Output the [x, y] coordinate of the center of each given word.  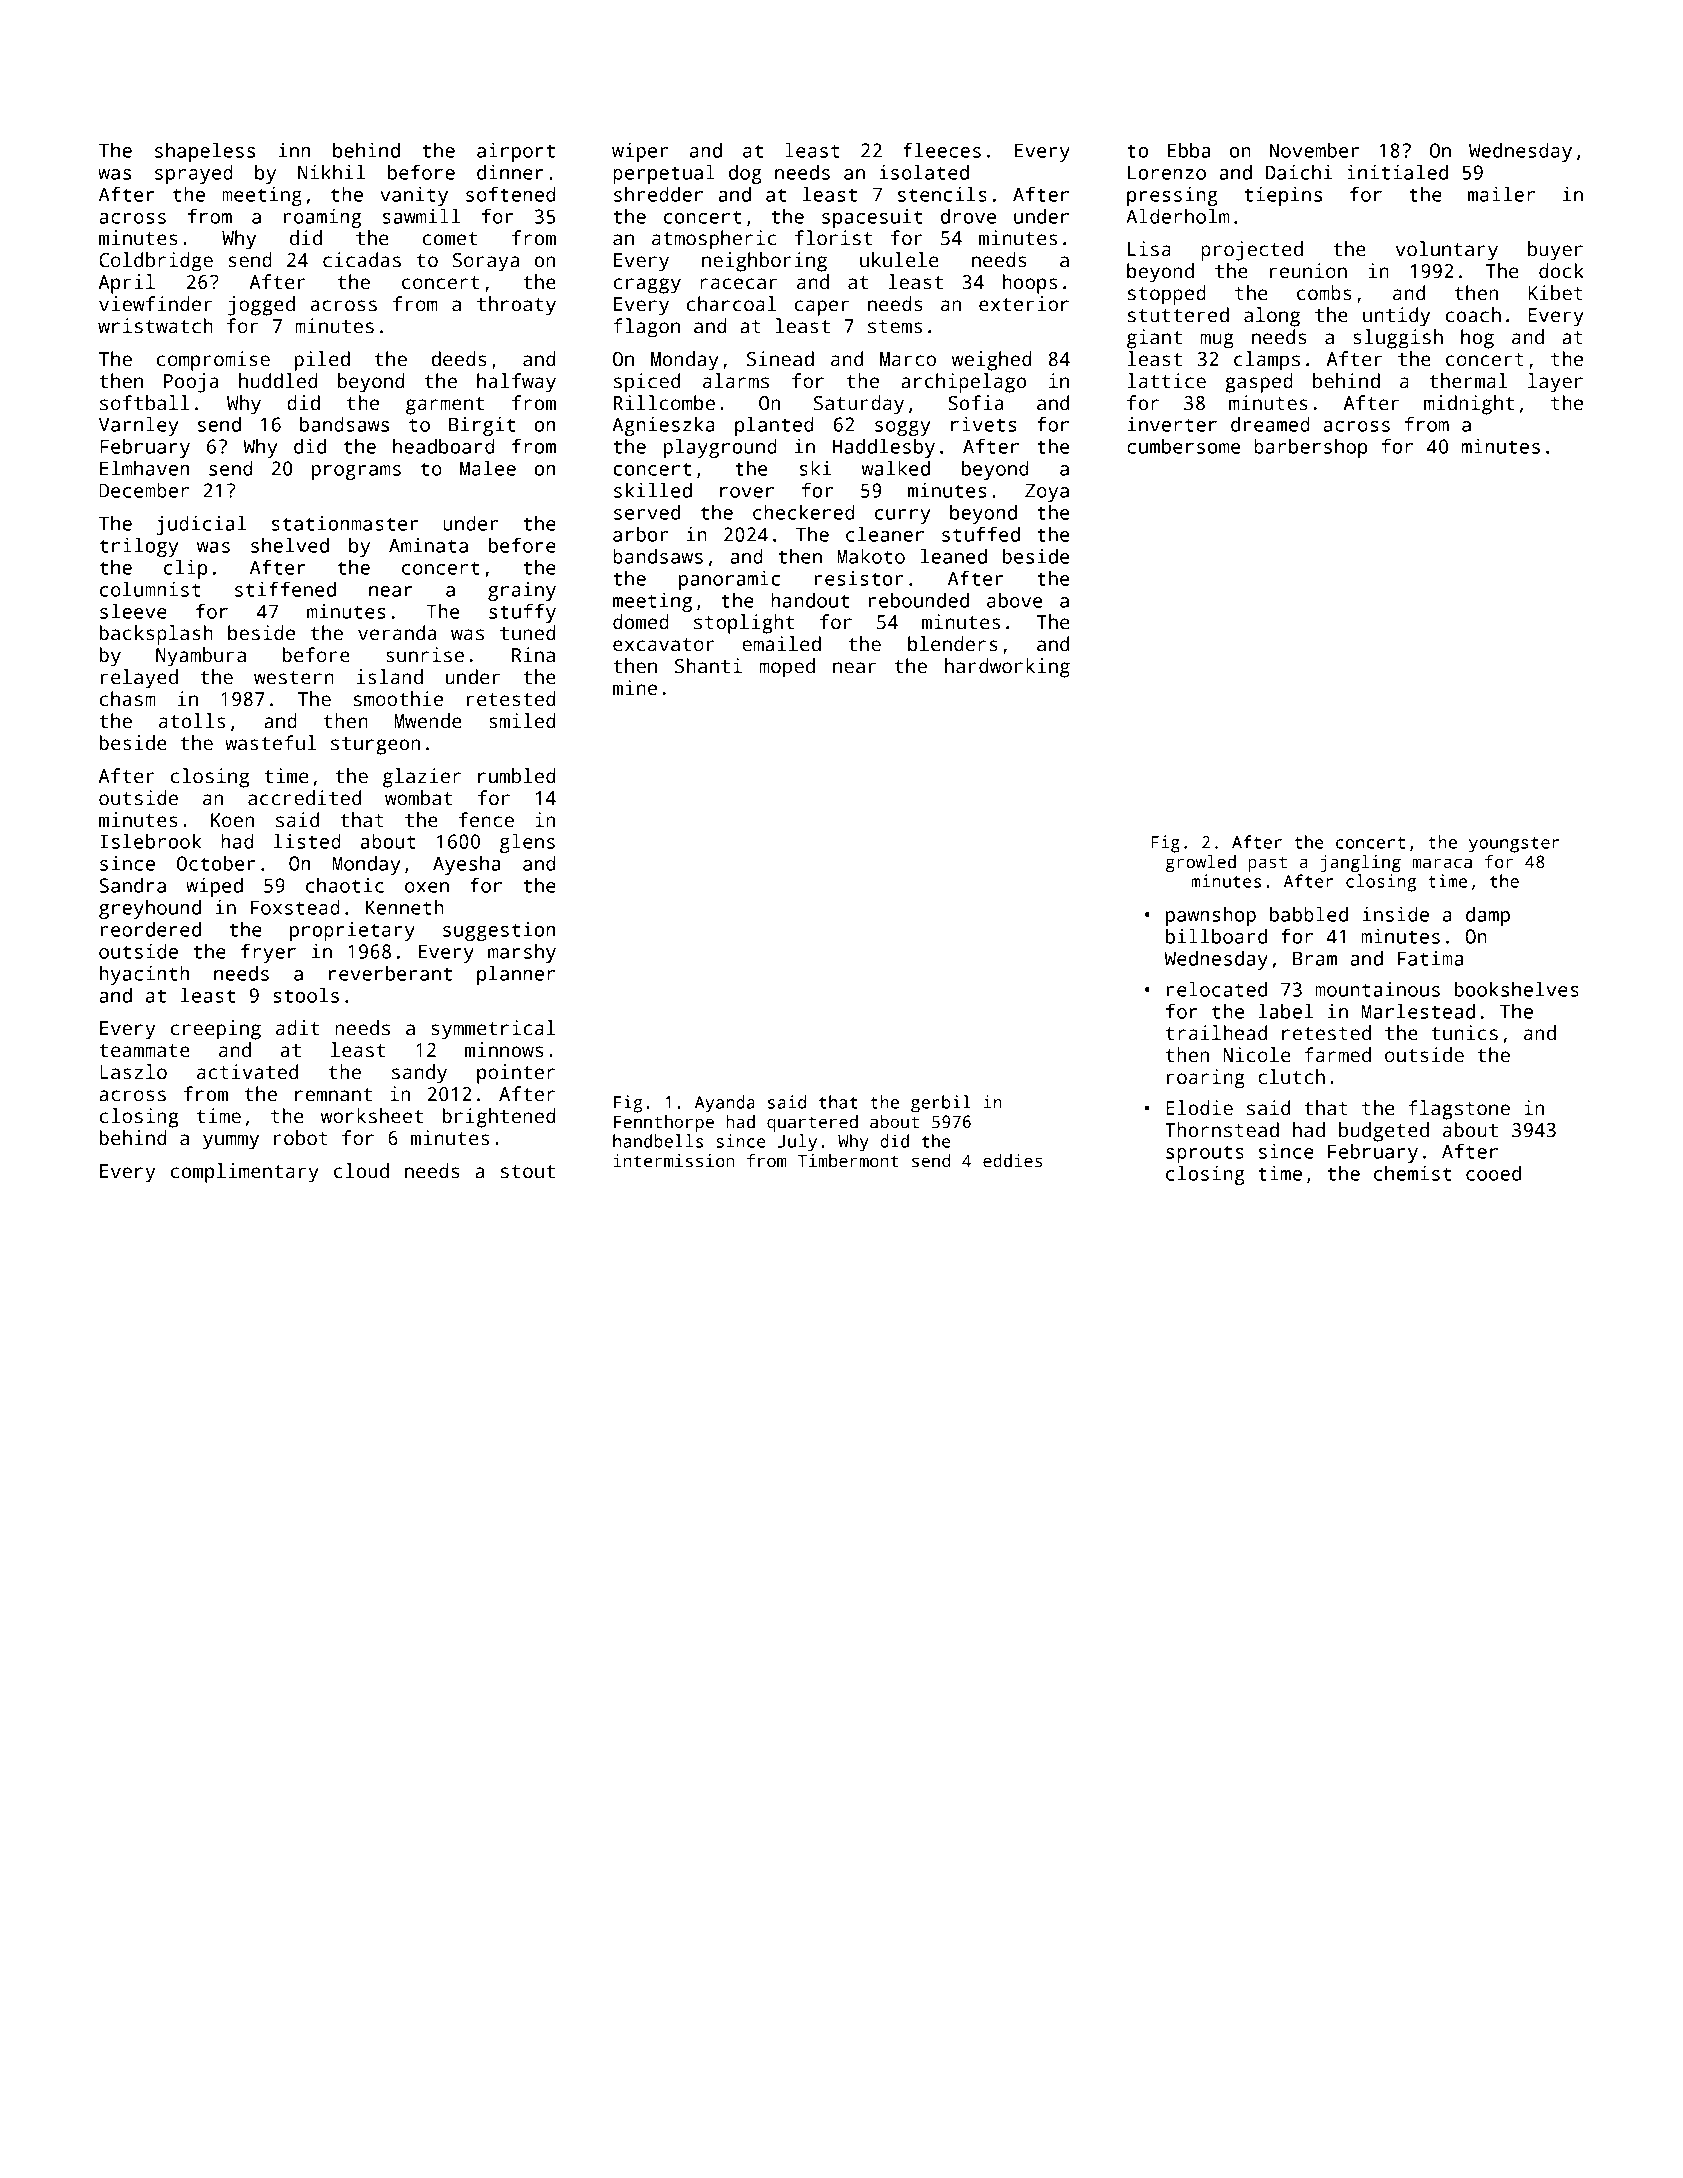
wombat [419, 798]
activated [247, 1072]
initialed [1397, 172]
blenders [953, 644]
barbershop [1311, 448]
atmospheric [714, 240]
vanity [414, 196]
